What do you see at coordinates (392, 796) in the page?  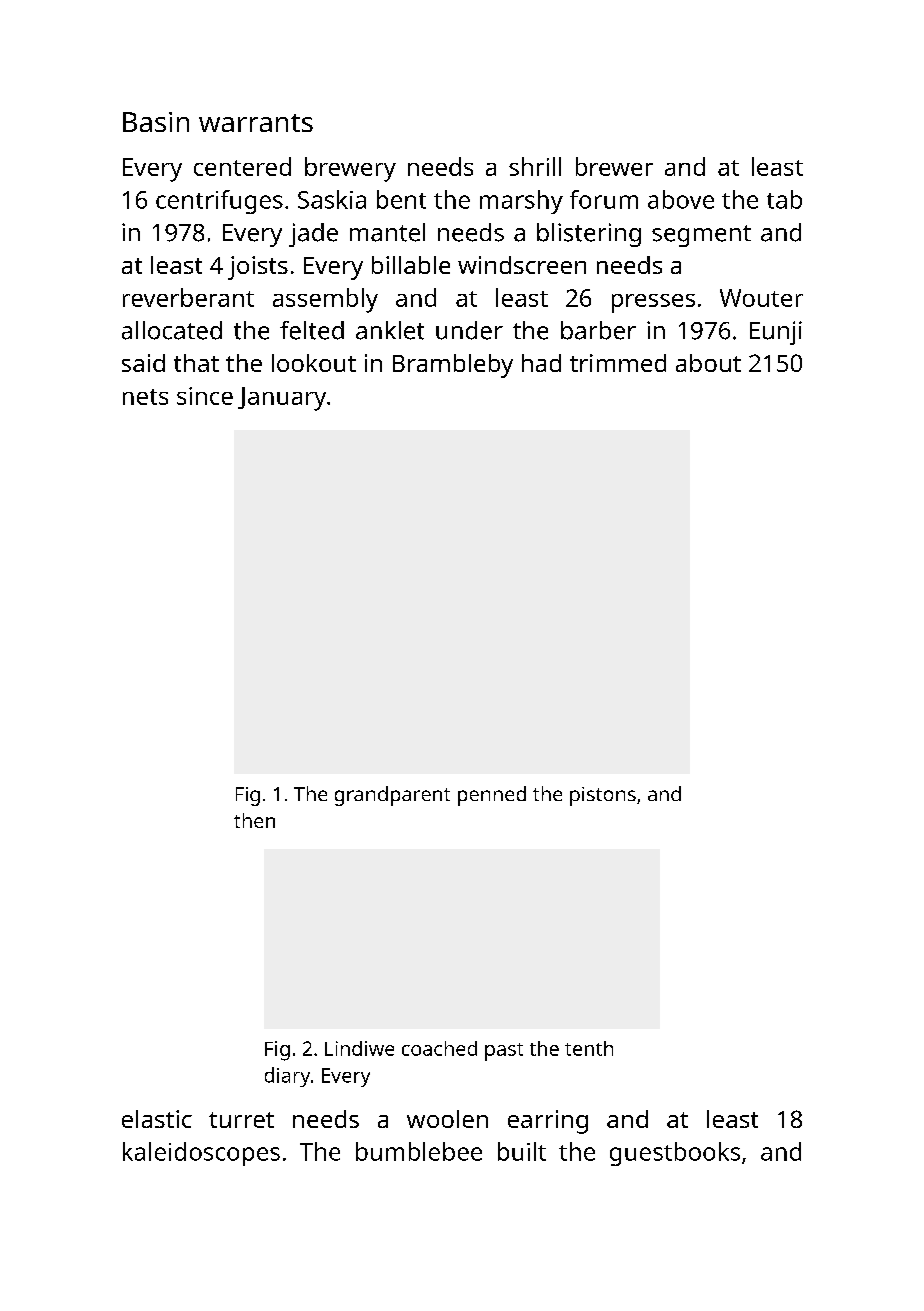 I see `grandparent` at bounding box center [392, 796].
